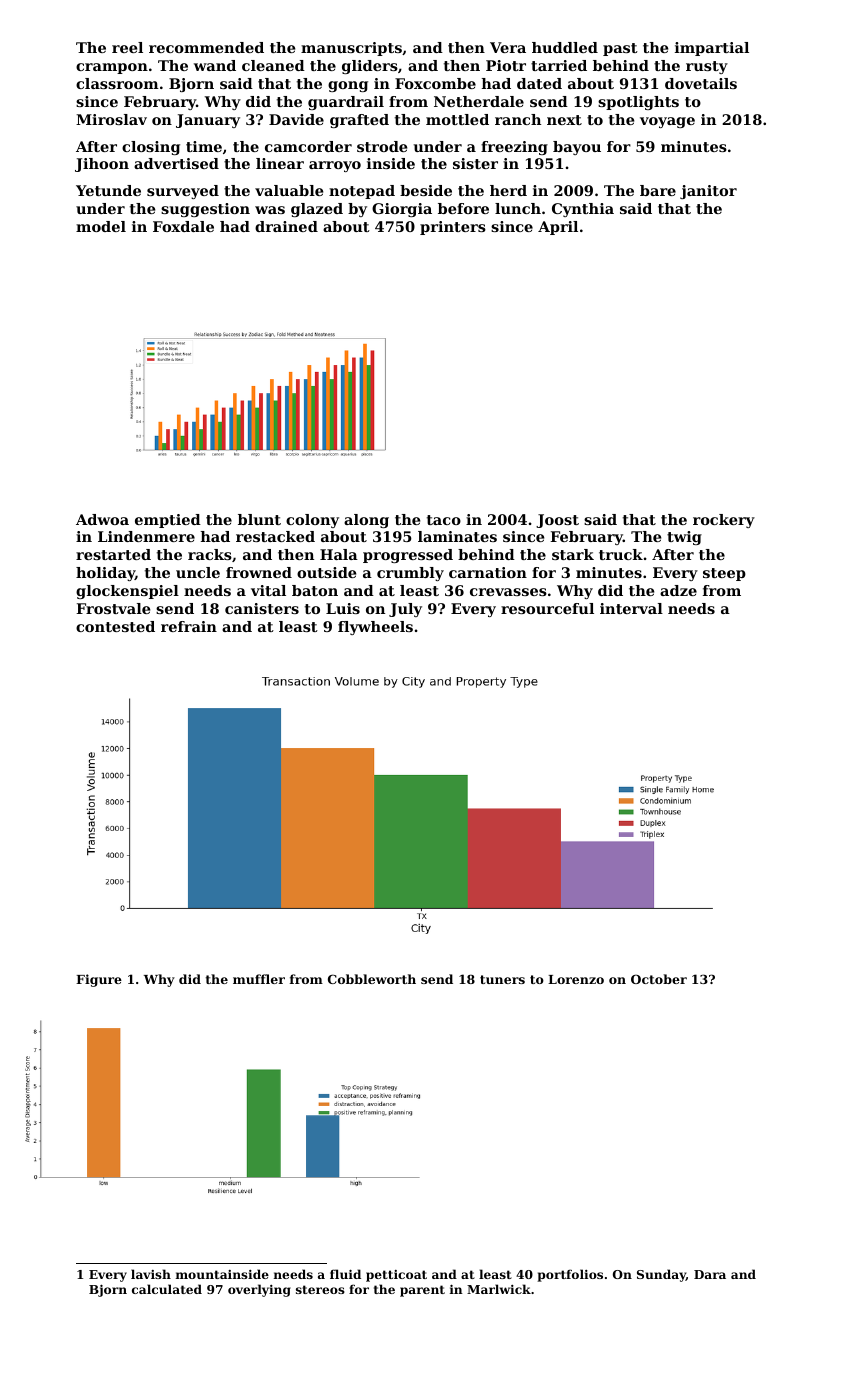  I want to click on taco, so click(444, 520).
